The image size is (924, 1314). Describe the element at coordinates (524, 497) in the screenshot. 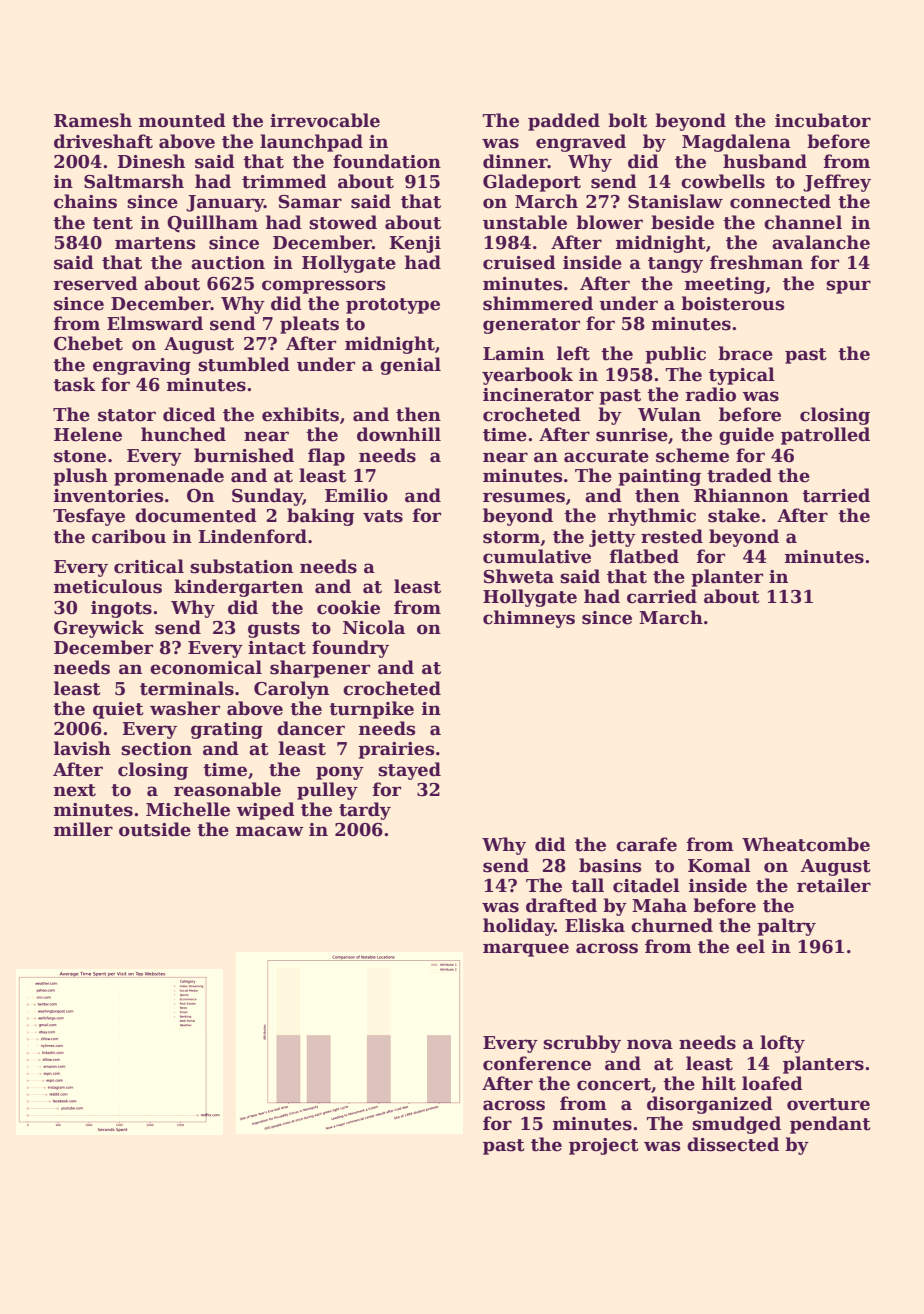

I see `resumes` at that location.
